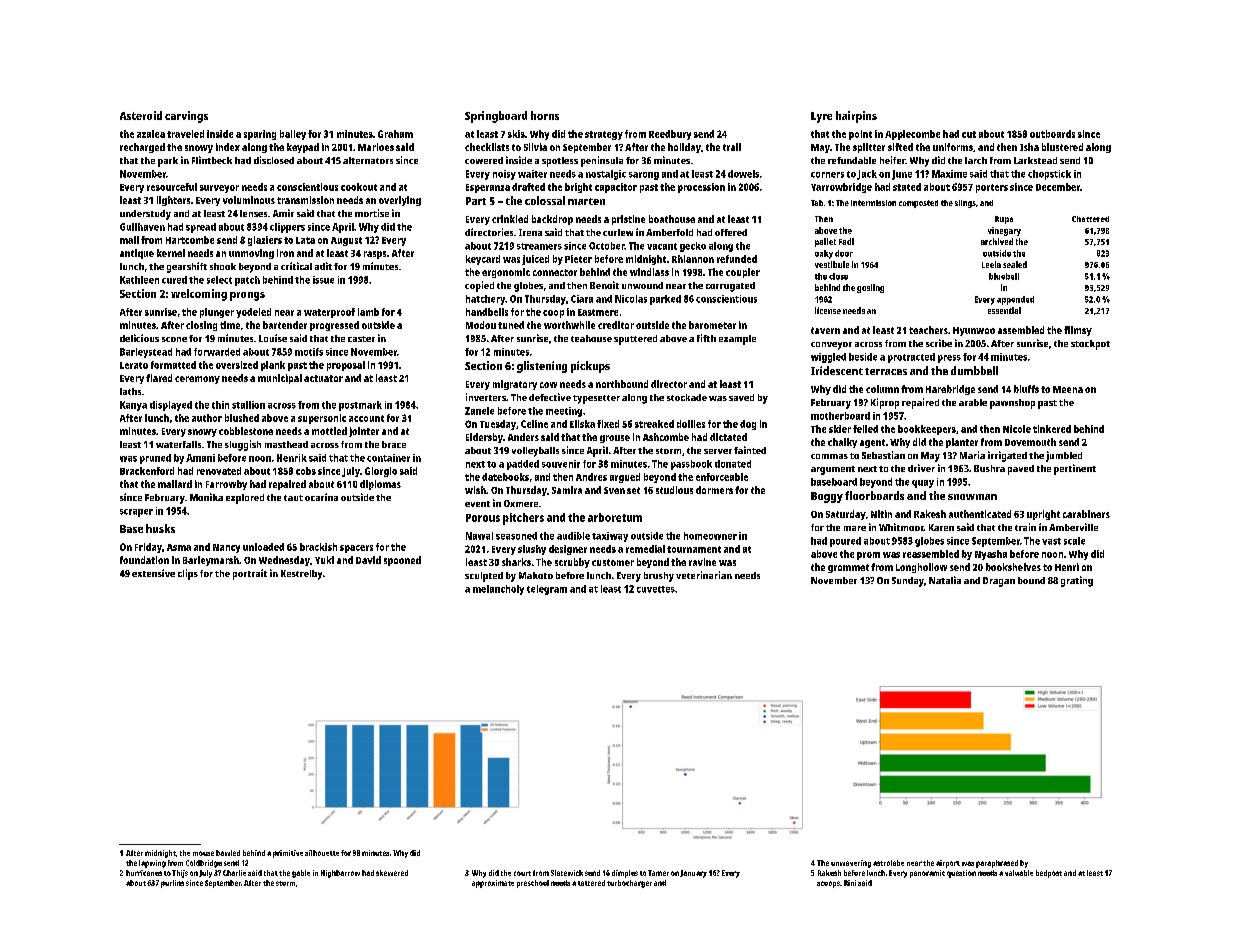 The height and width of the screenshot is (952, 1233). I want to click on arboretum, so click(615, 517).
